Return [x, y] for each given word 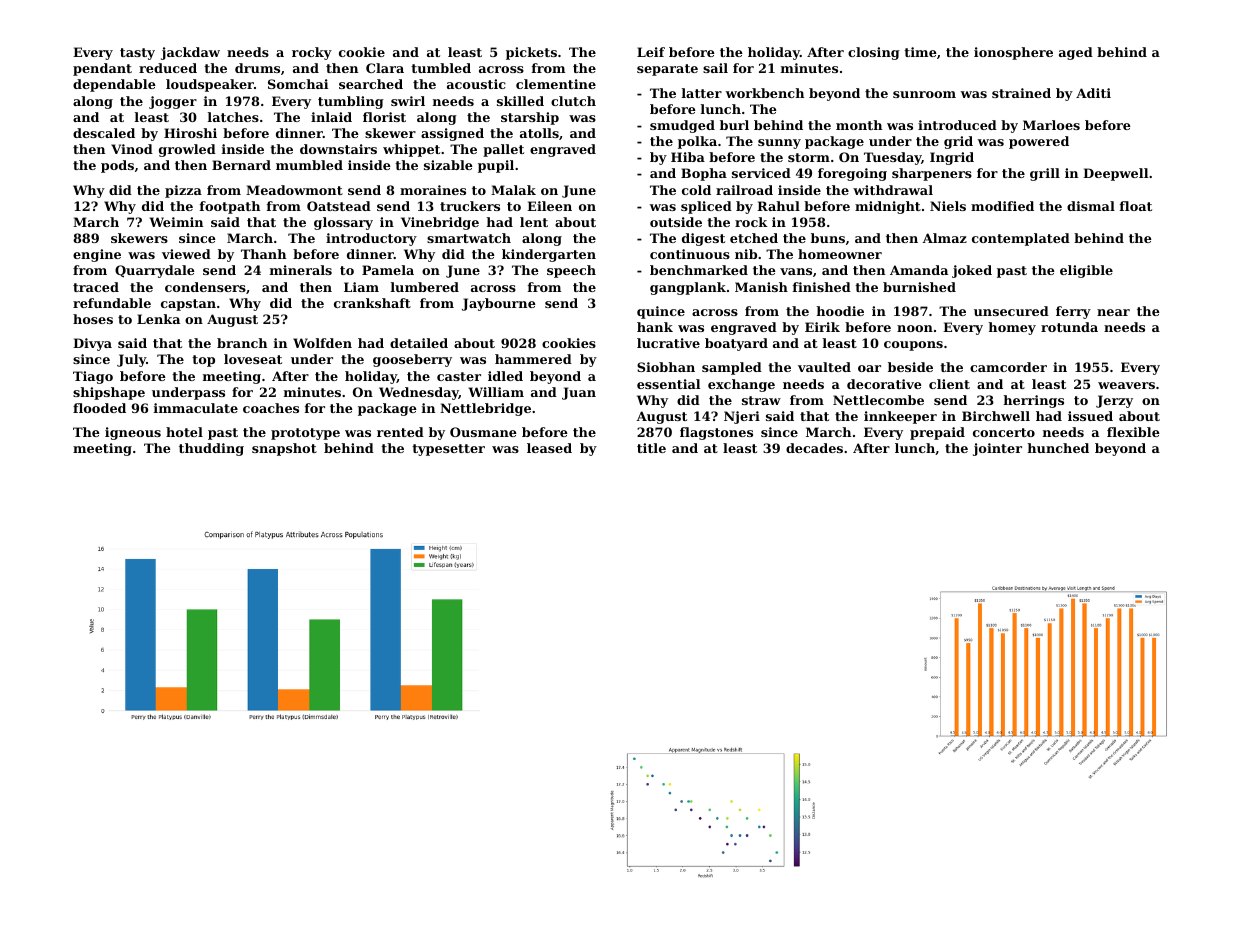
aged [1076, 53]
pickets [531, 53]
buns [828, 238]
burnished [919, 287]
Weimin [176, 222]
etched [754, 238]
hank [655, 327]
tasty [137, 54]
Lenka [158, 319]
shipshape [109, 393]
